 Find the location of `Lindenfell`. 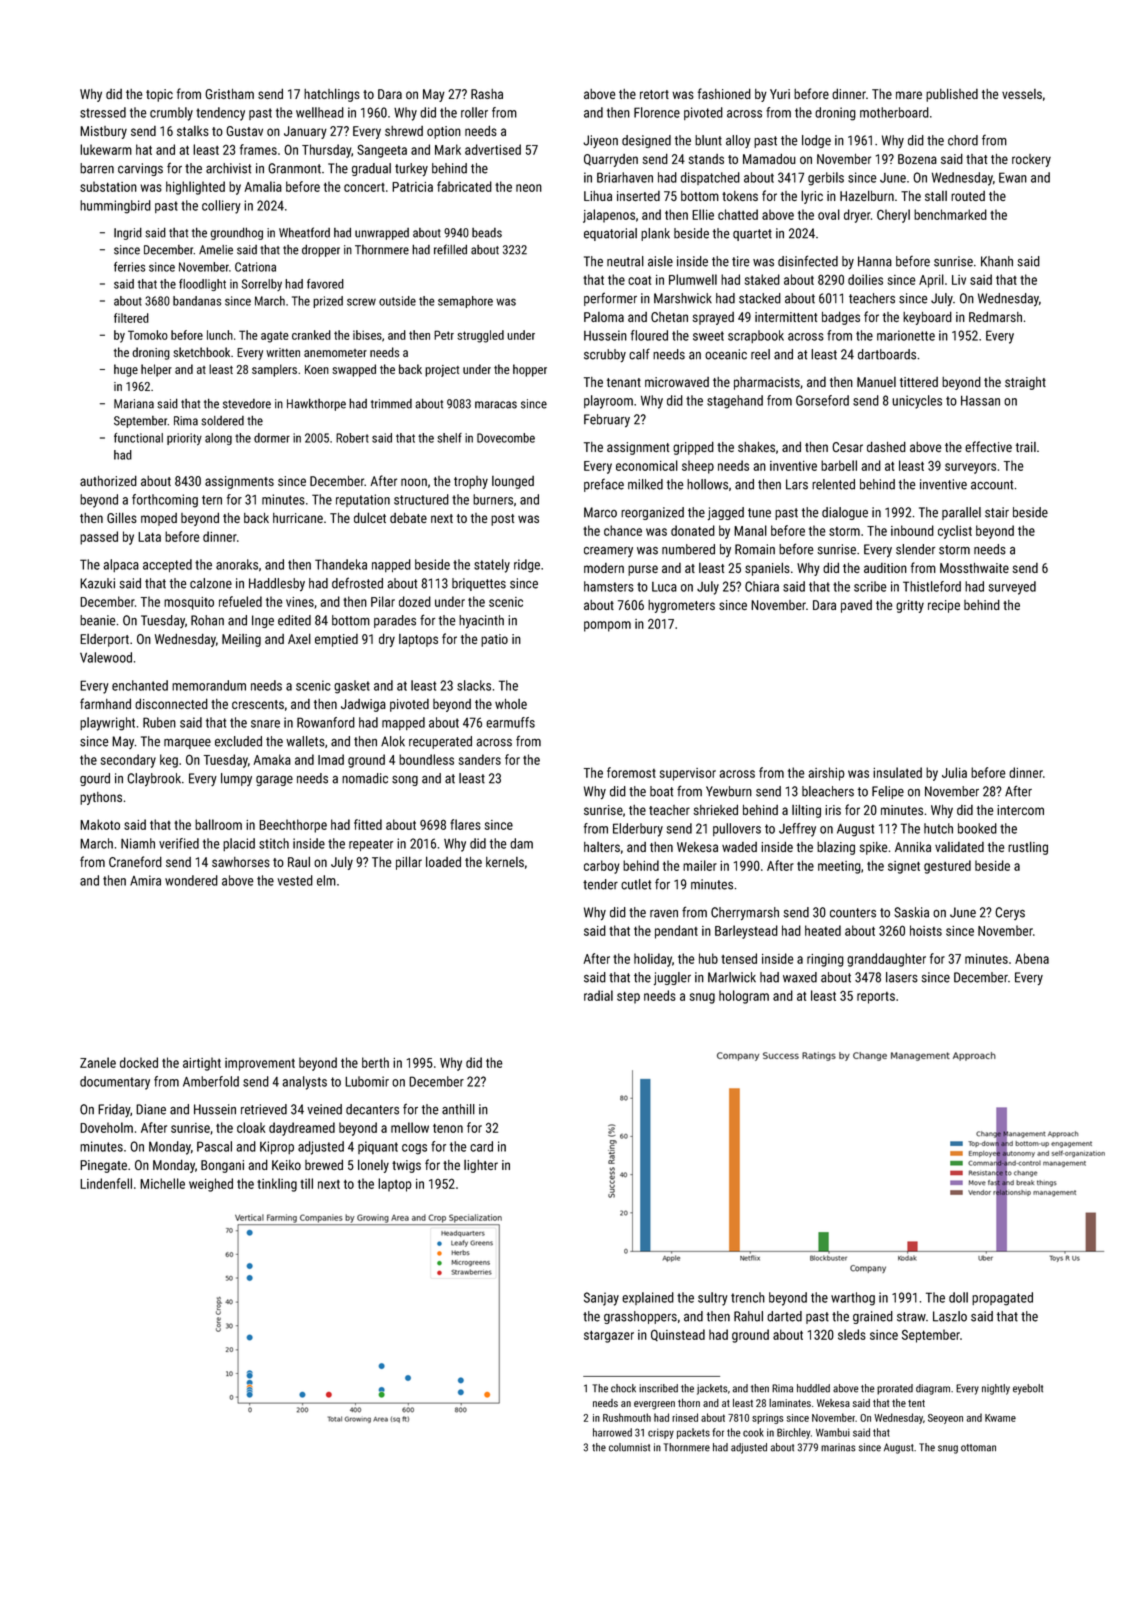

Lindenfell is located at coordinates (106, 1183).
